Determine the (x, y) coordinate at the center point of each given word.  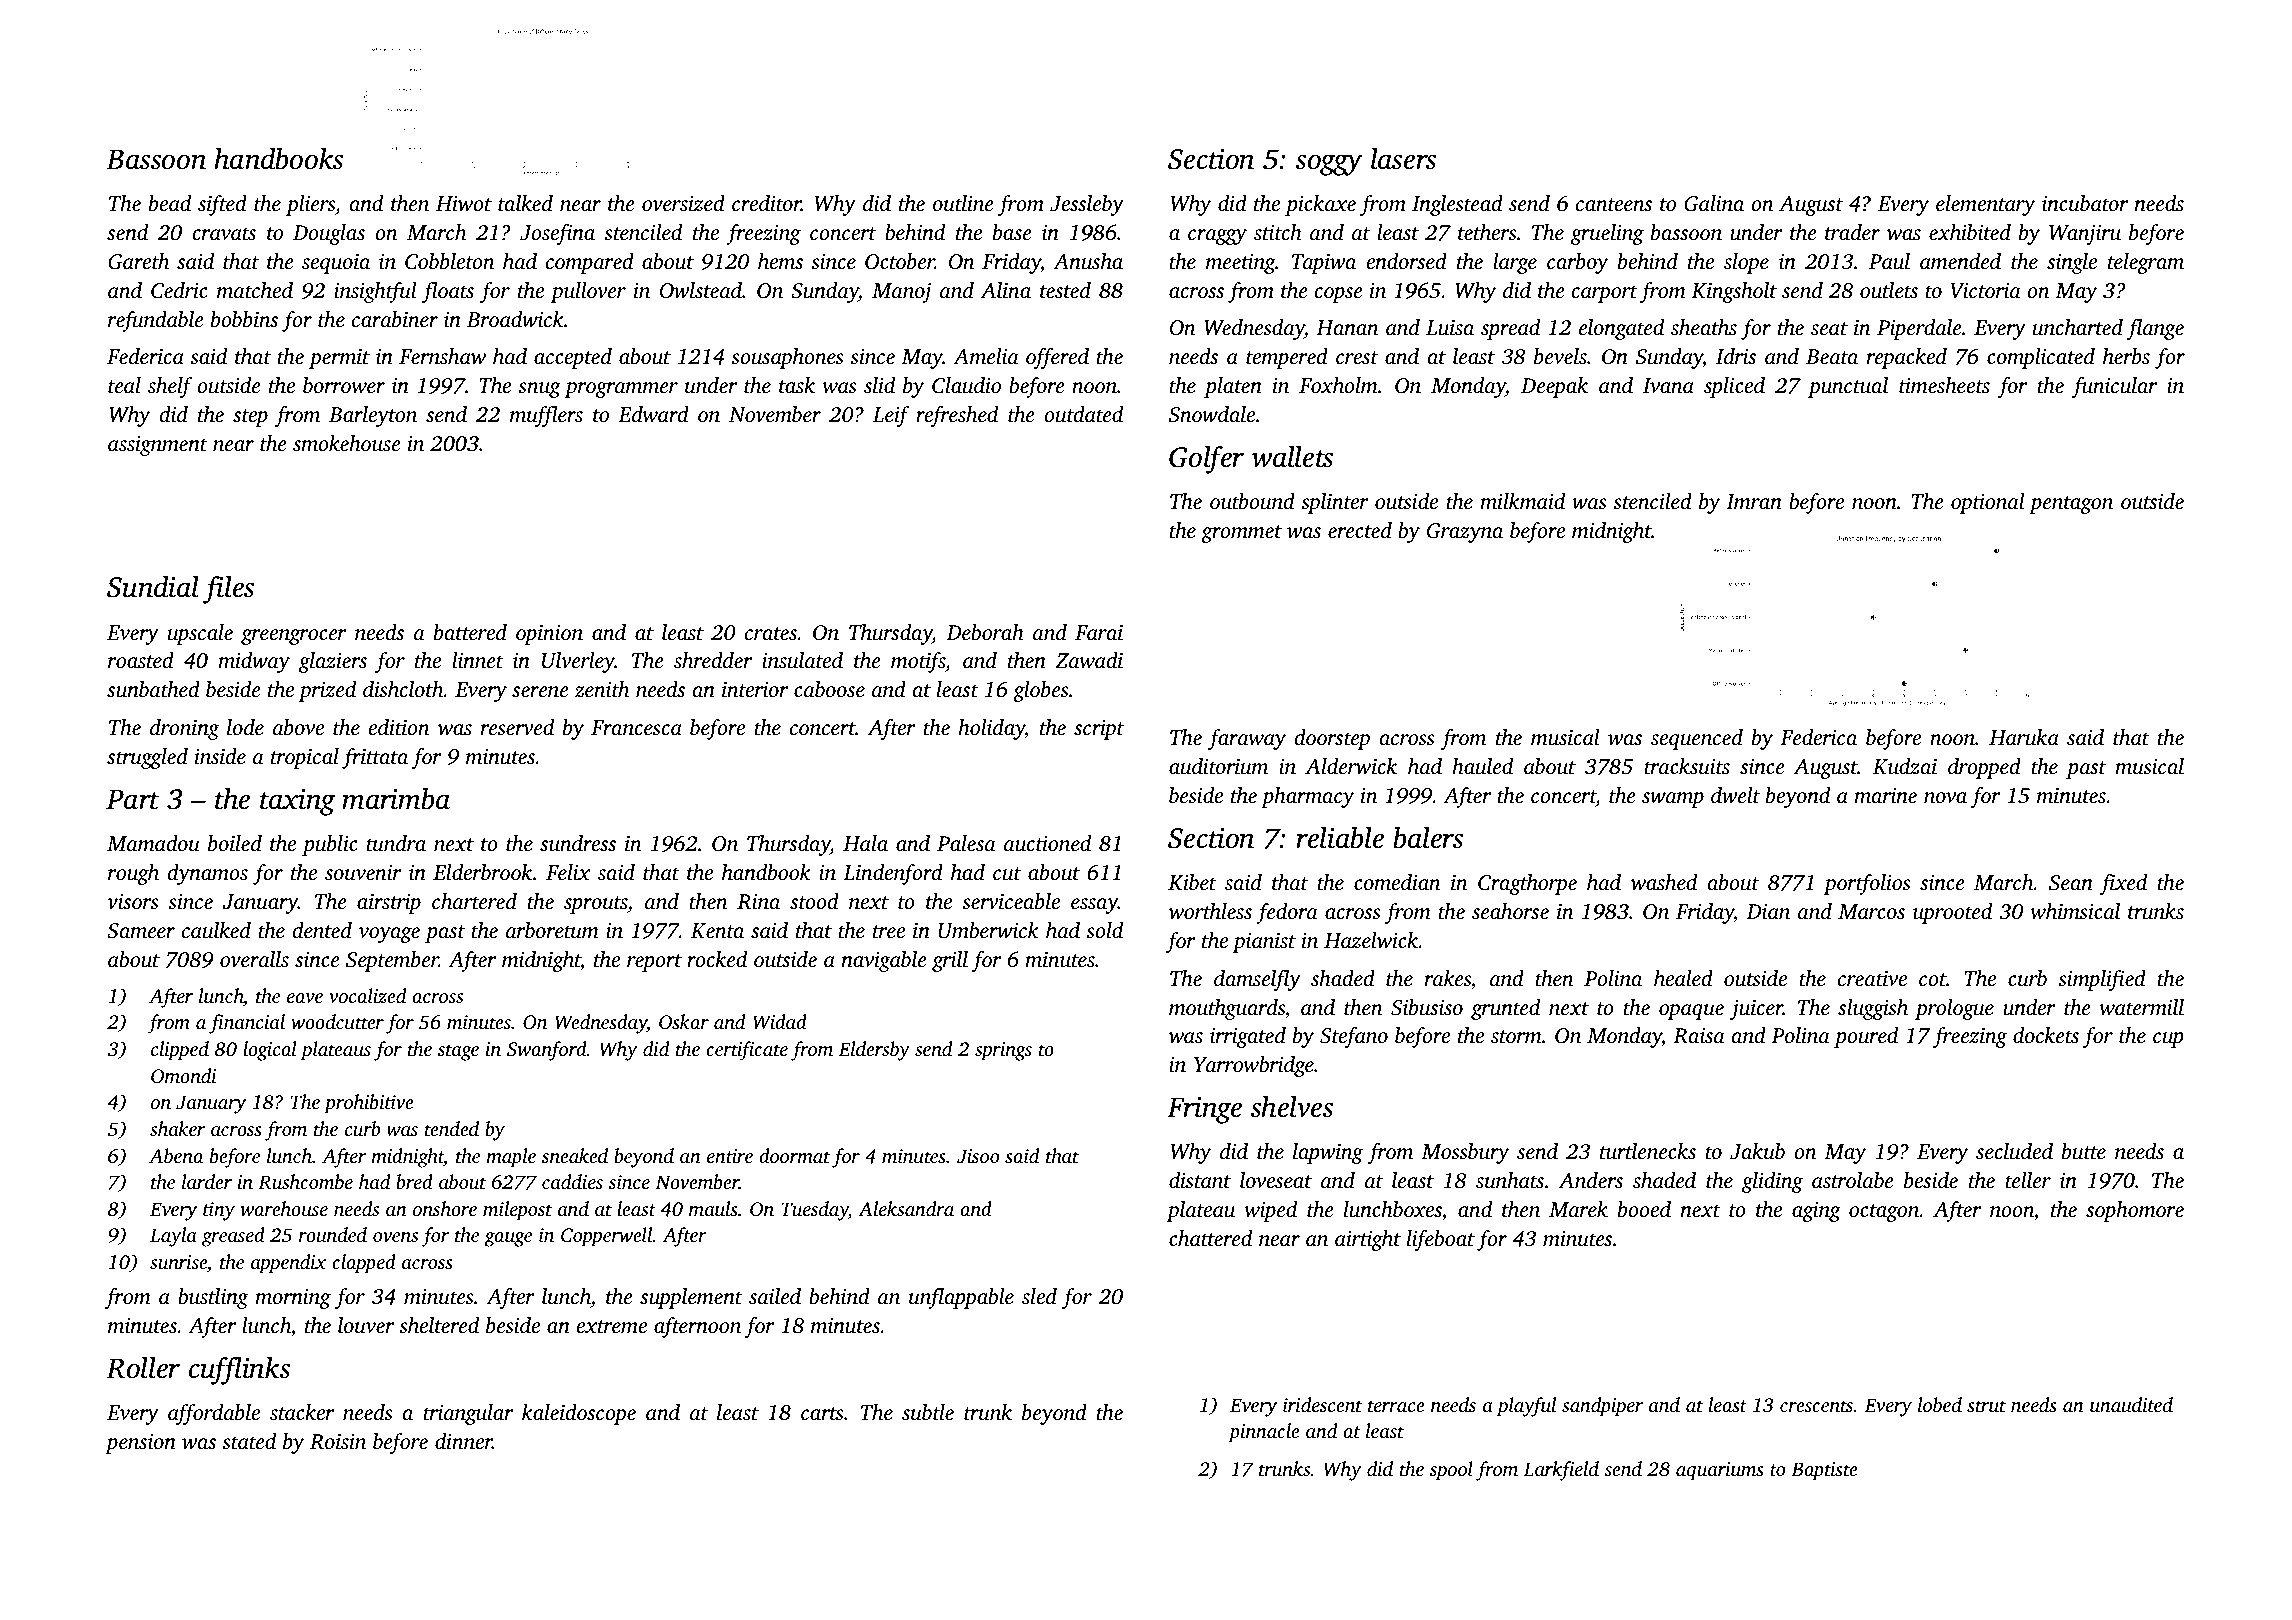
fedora (1287, 913)
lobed (1940, 1404)
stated (249, 1441)
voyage (389, 935)
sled (1039, 1296)
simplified (2102, 980)
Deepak (1554, 387)
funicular (2114, 387)
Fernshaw (442, 356)
